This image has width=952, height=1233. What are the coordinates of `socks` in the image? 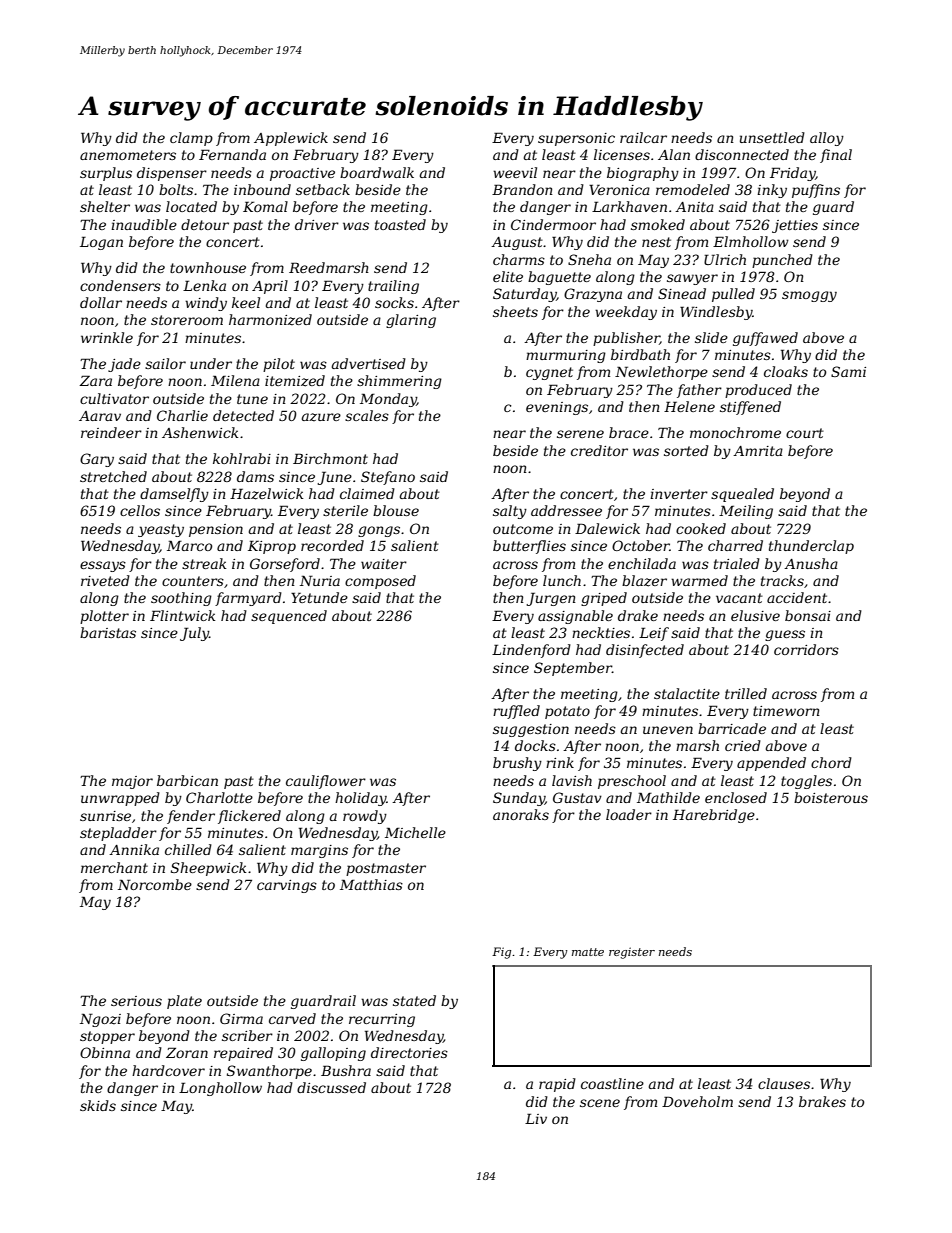 It's located at (394, 302).
